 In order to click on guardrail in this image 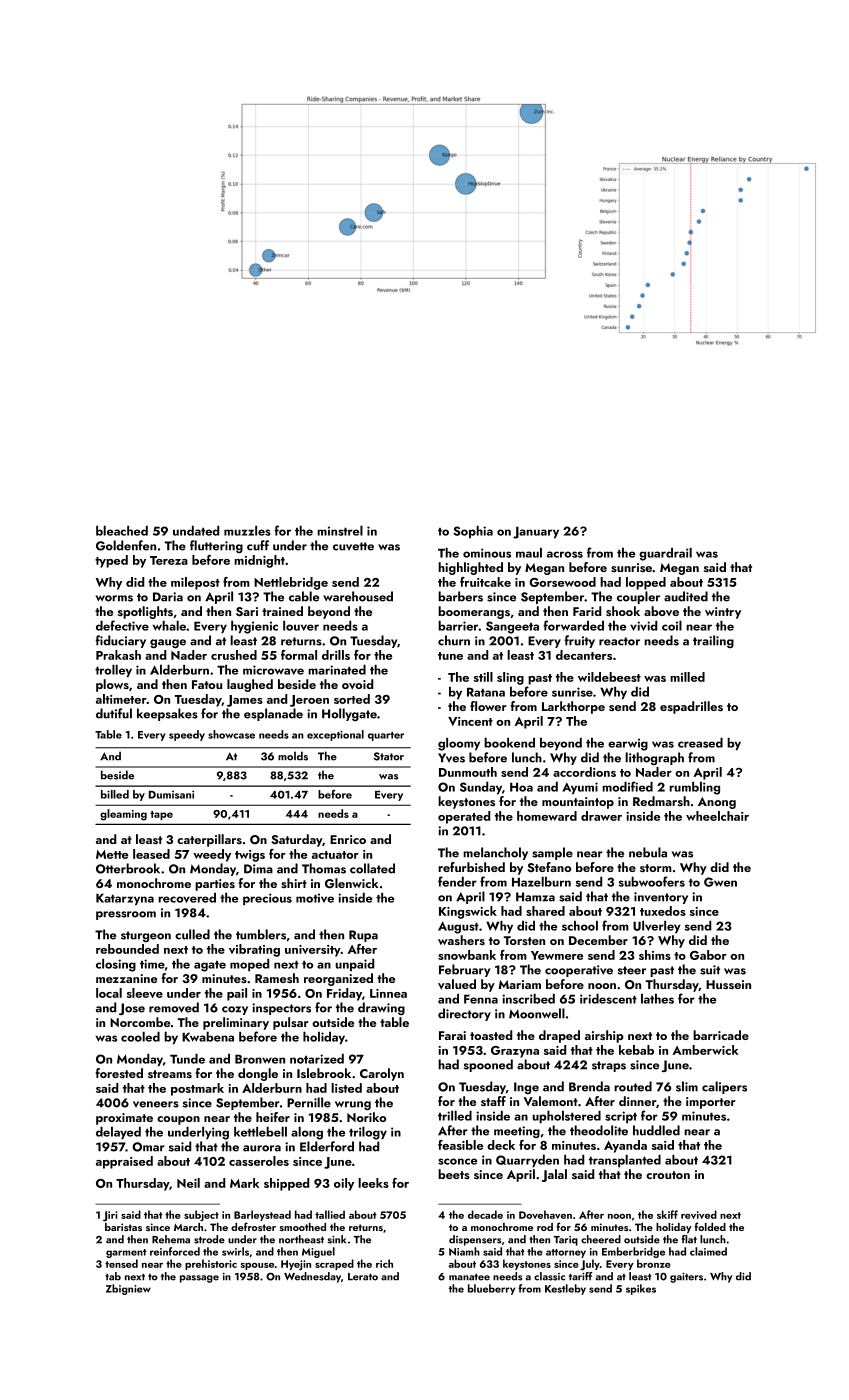, I will do `click(665, 554)`.
